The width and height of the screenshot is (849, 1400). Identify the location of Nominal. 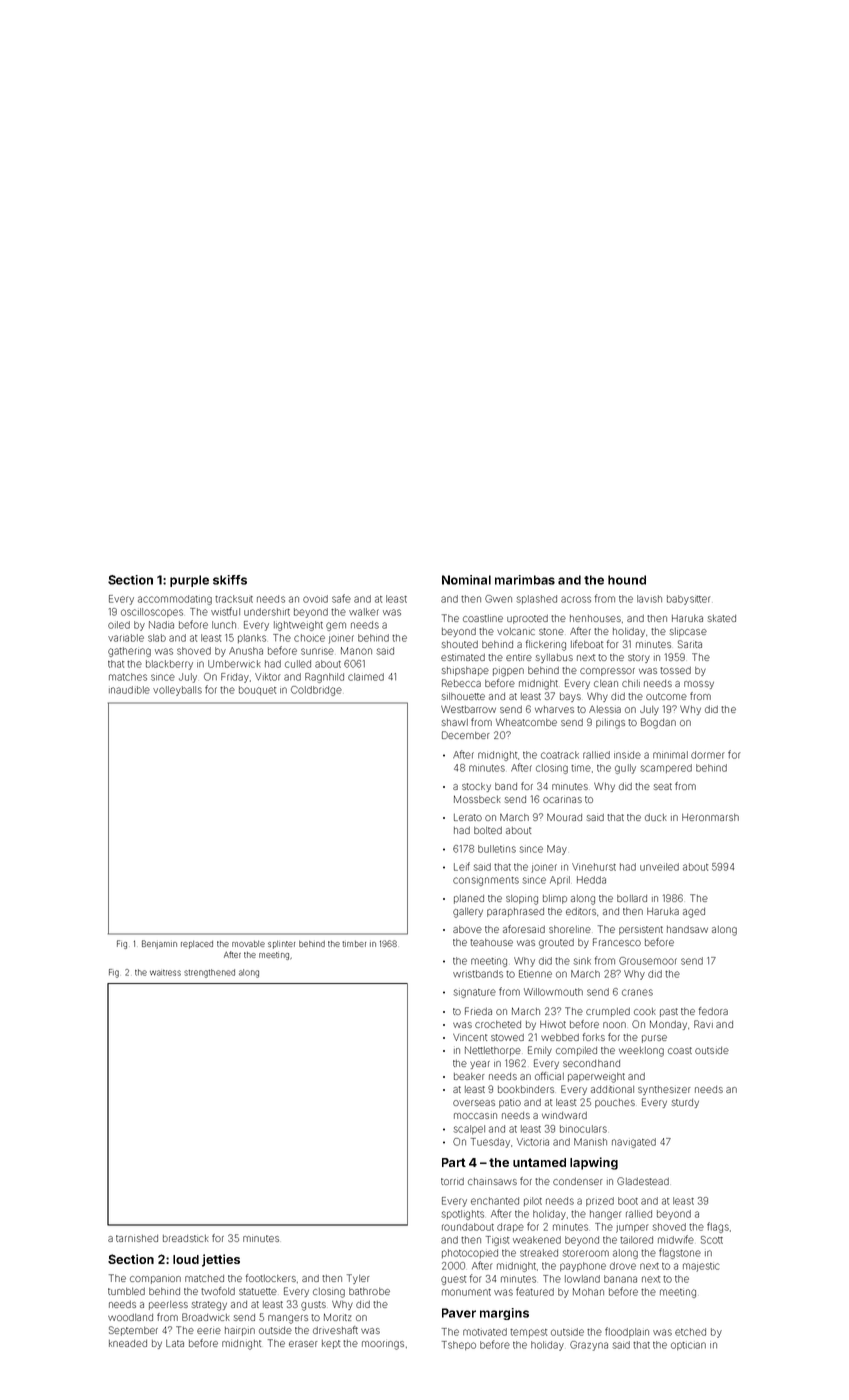
(466, 580).
